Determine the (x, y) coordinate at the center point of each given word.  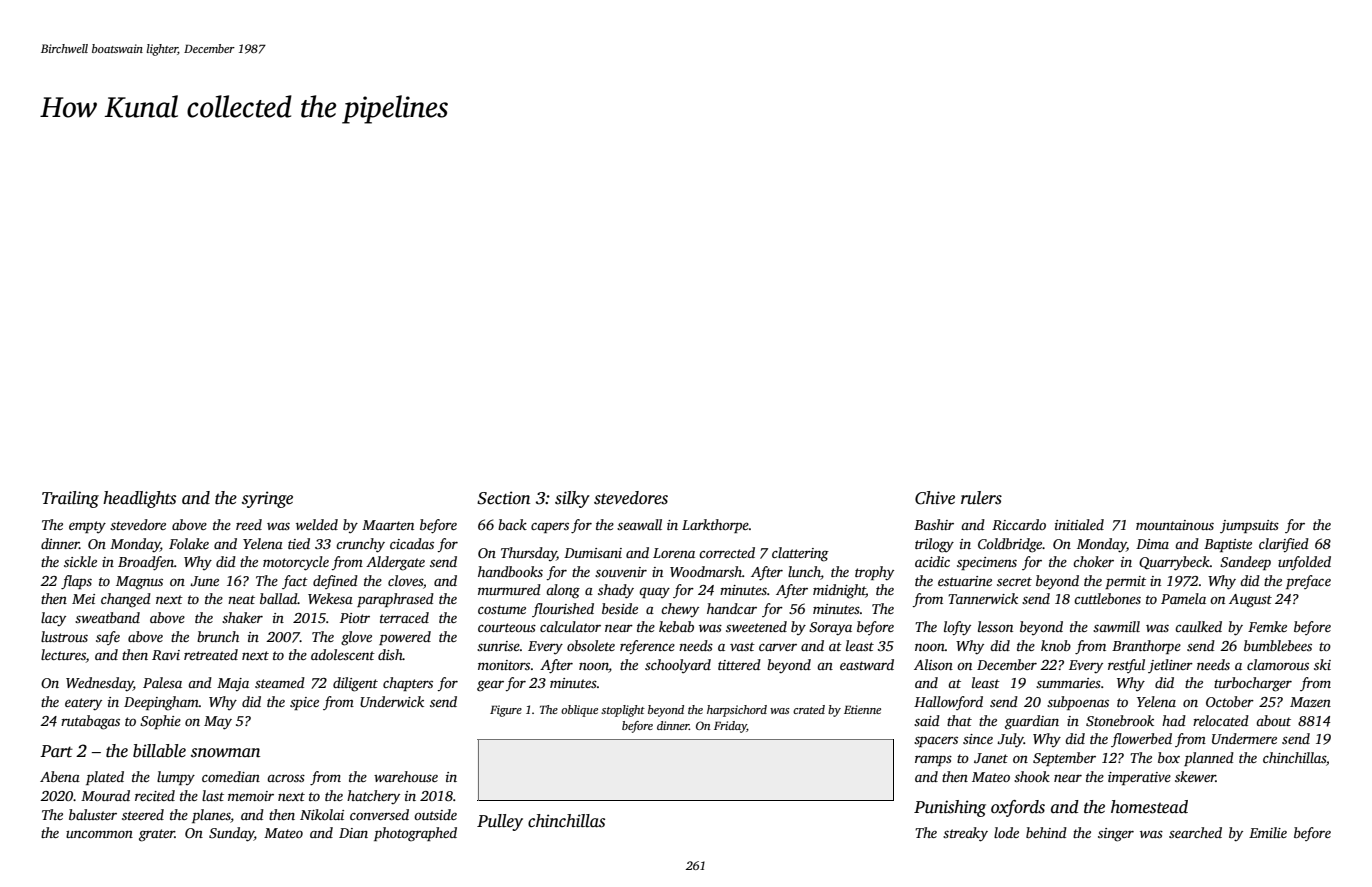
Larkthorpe (715, 526)
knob (1056, 645)
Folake (189, 543)
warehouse (406, 776)
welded (317, 524)
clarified (1284, 545)
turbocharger (1253, 684)
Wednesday (99, 684)
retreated (211, 654)
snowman (225, 753)
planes (211, 816)
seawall (639, 524)
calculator (570, 626)
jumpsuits (1249, 526)
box (1169, 757)
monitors (504, 665)
